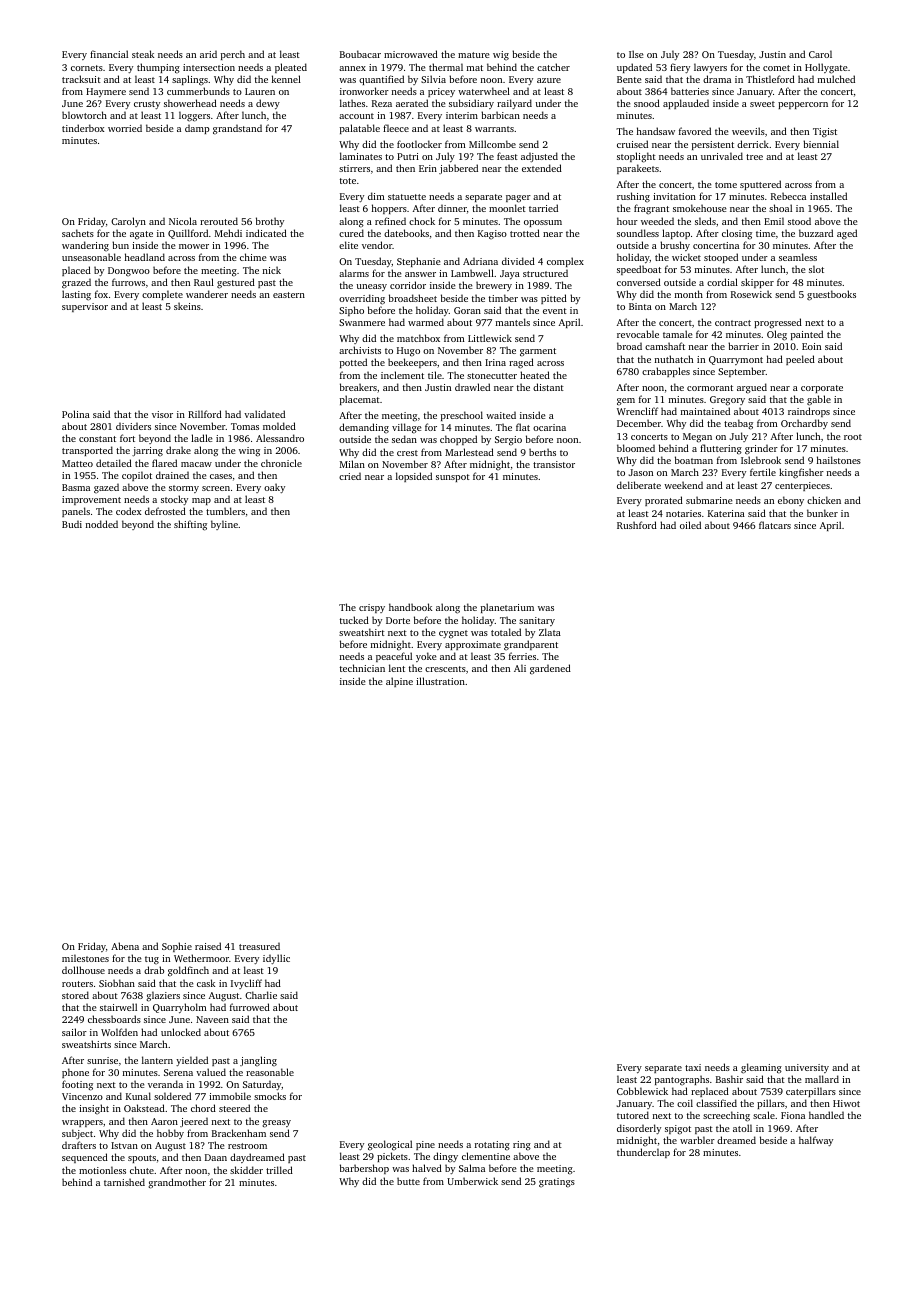 Image resolution: width=924 pixels, height=1308 pixels. Describe the element at coordinates (690, 525) in the screenshot. I see `oiled` at that location.
